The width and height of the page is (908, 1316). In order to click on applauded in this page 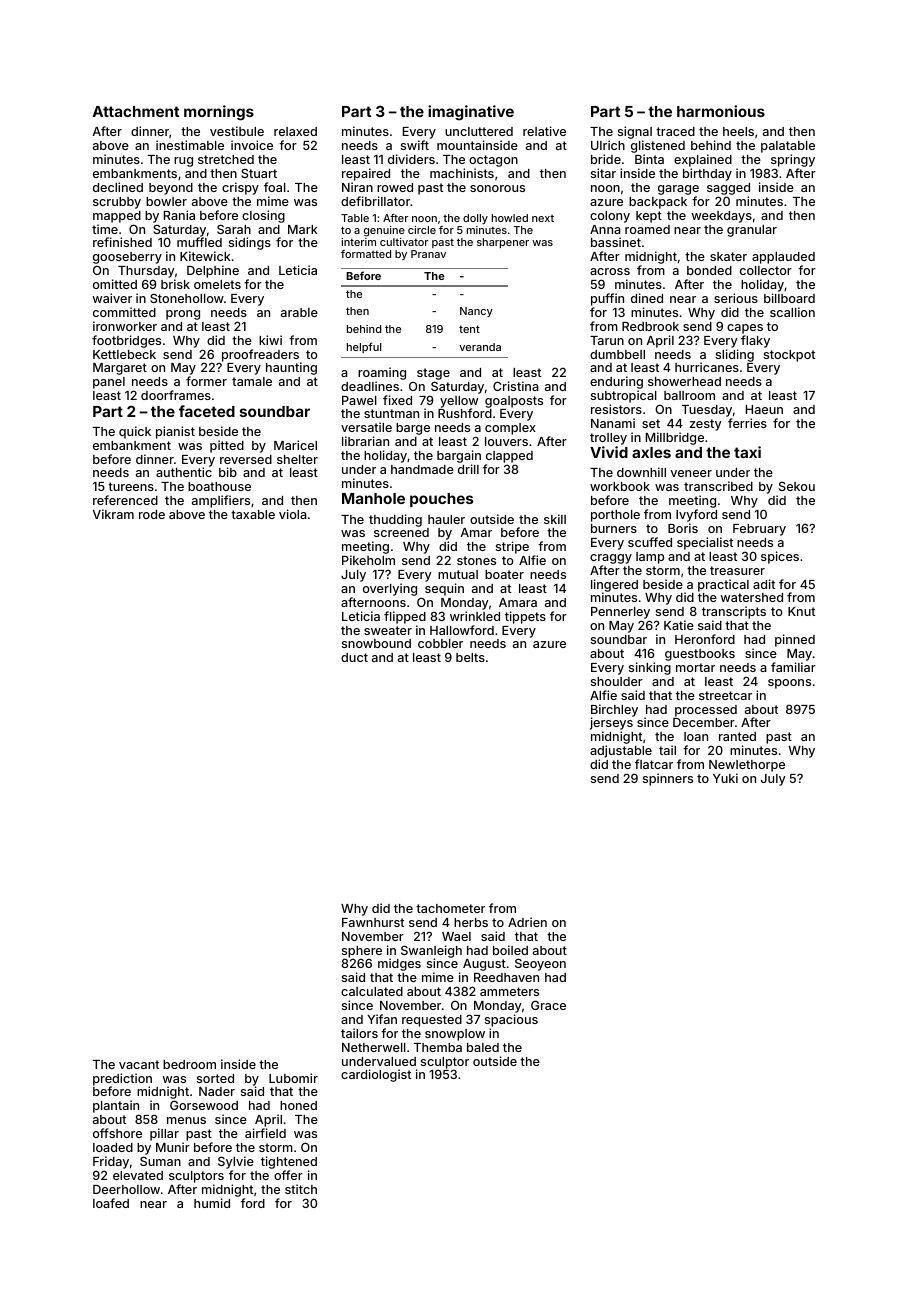, I will do `click(783, 258)`.
